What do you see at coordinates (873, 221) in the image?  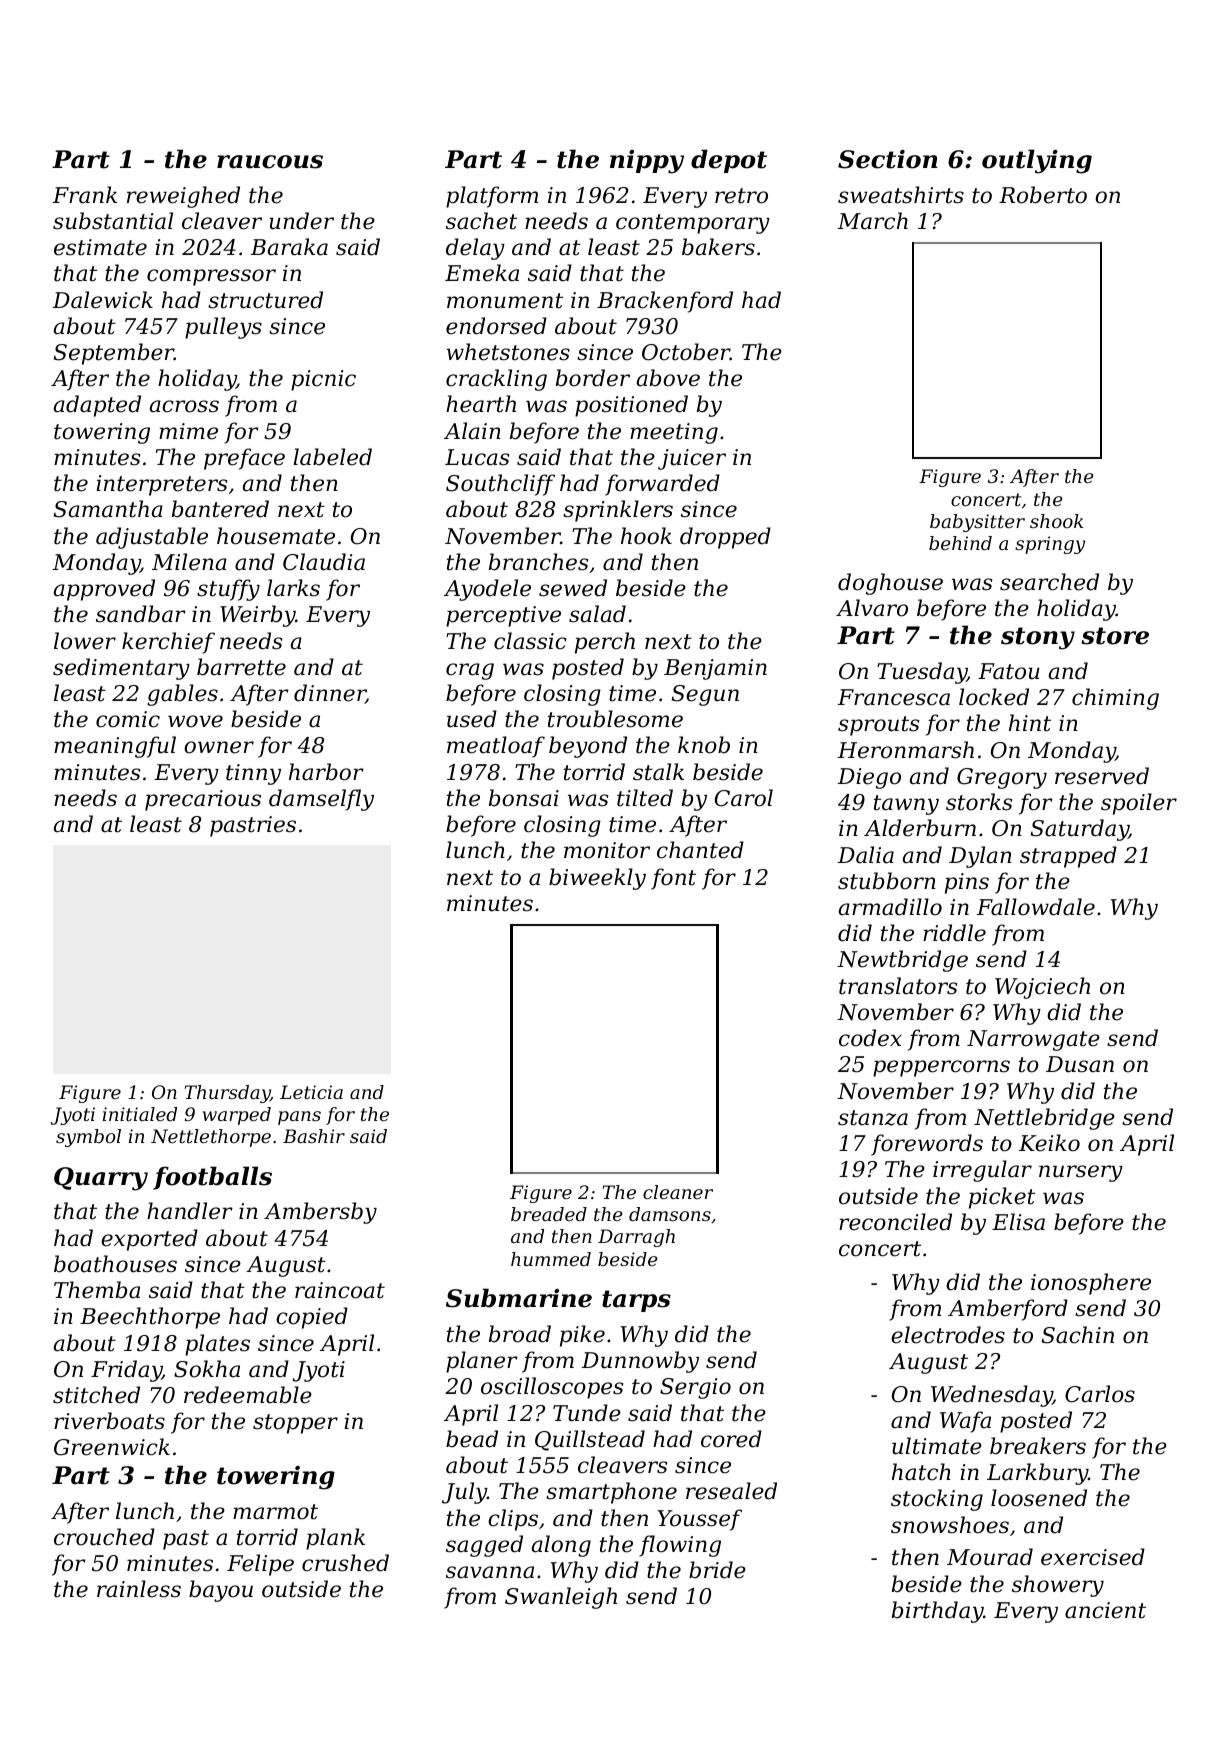 I see `March` at bounding box center [873, 221].
